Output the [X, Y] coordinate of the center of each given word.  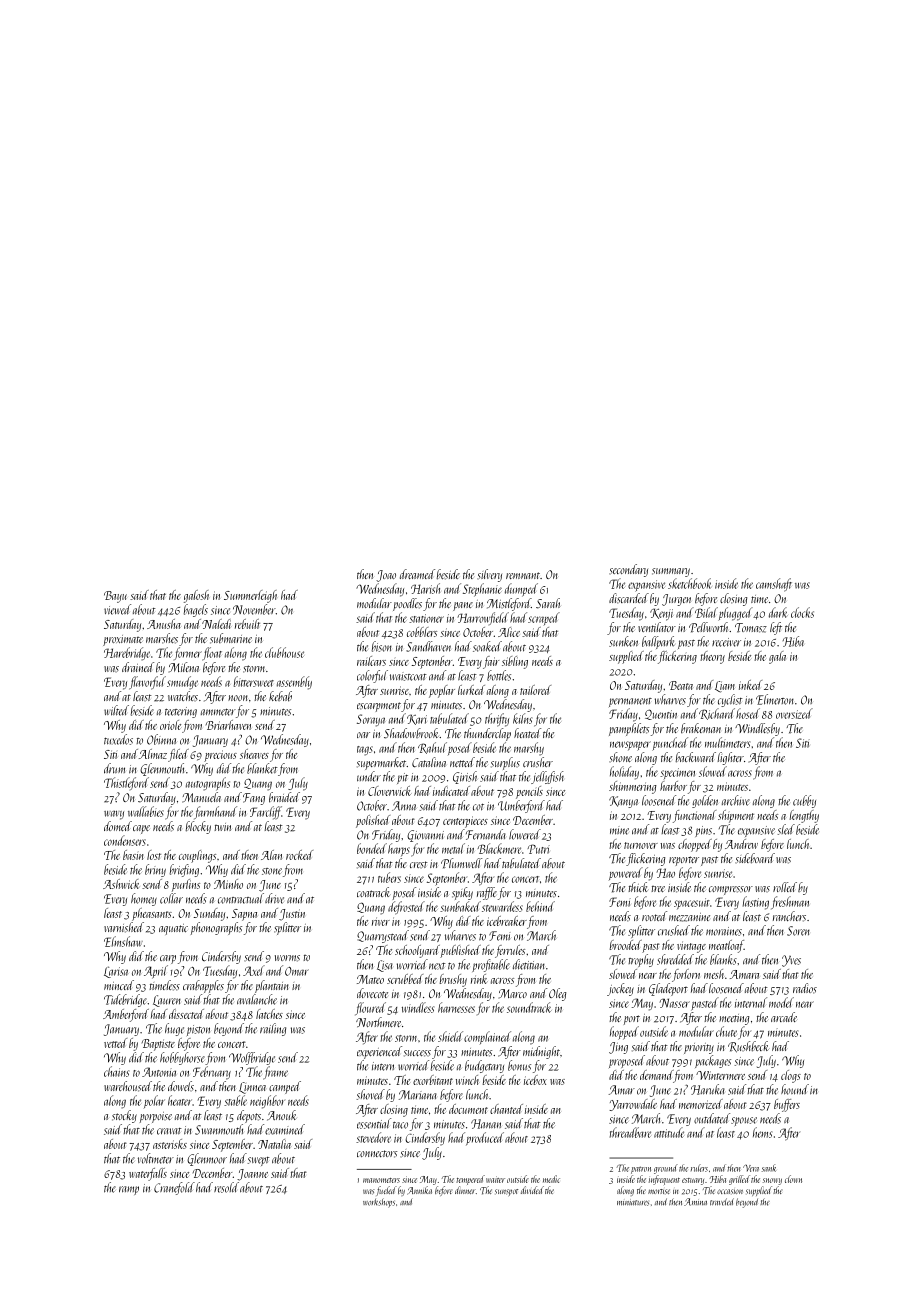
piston [198, 1030]
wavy [114, 815]
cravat [169, 1131]
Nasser [675, 1003]
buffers [787, 1105]
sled [786, 829]
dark [778, 612]
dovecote [372, 993]
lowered [525, 834]
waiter [495, 1179]
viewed [117, 609]
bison [382, 646]
